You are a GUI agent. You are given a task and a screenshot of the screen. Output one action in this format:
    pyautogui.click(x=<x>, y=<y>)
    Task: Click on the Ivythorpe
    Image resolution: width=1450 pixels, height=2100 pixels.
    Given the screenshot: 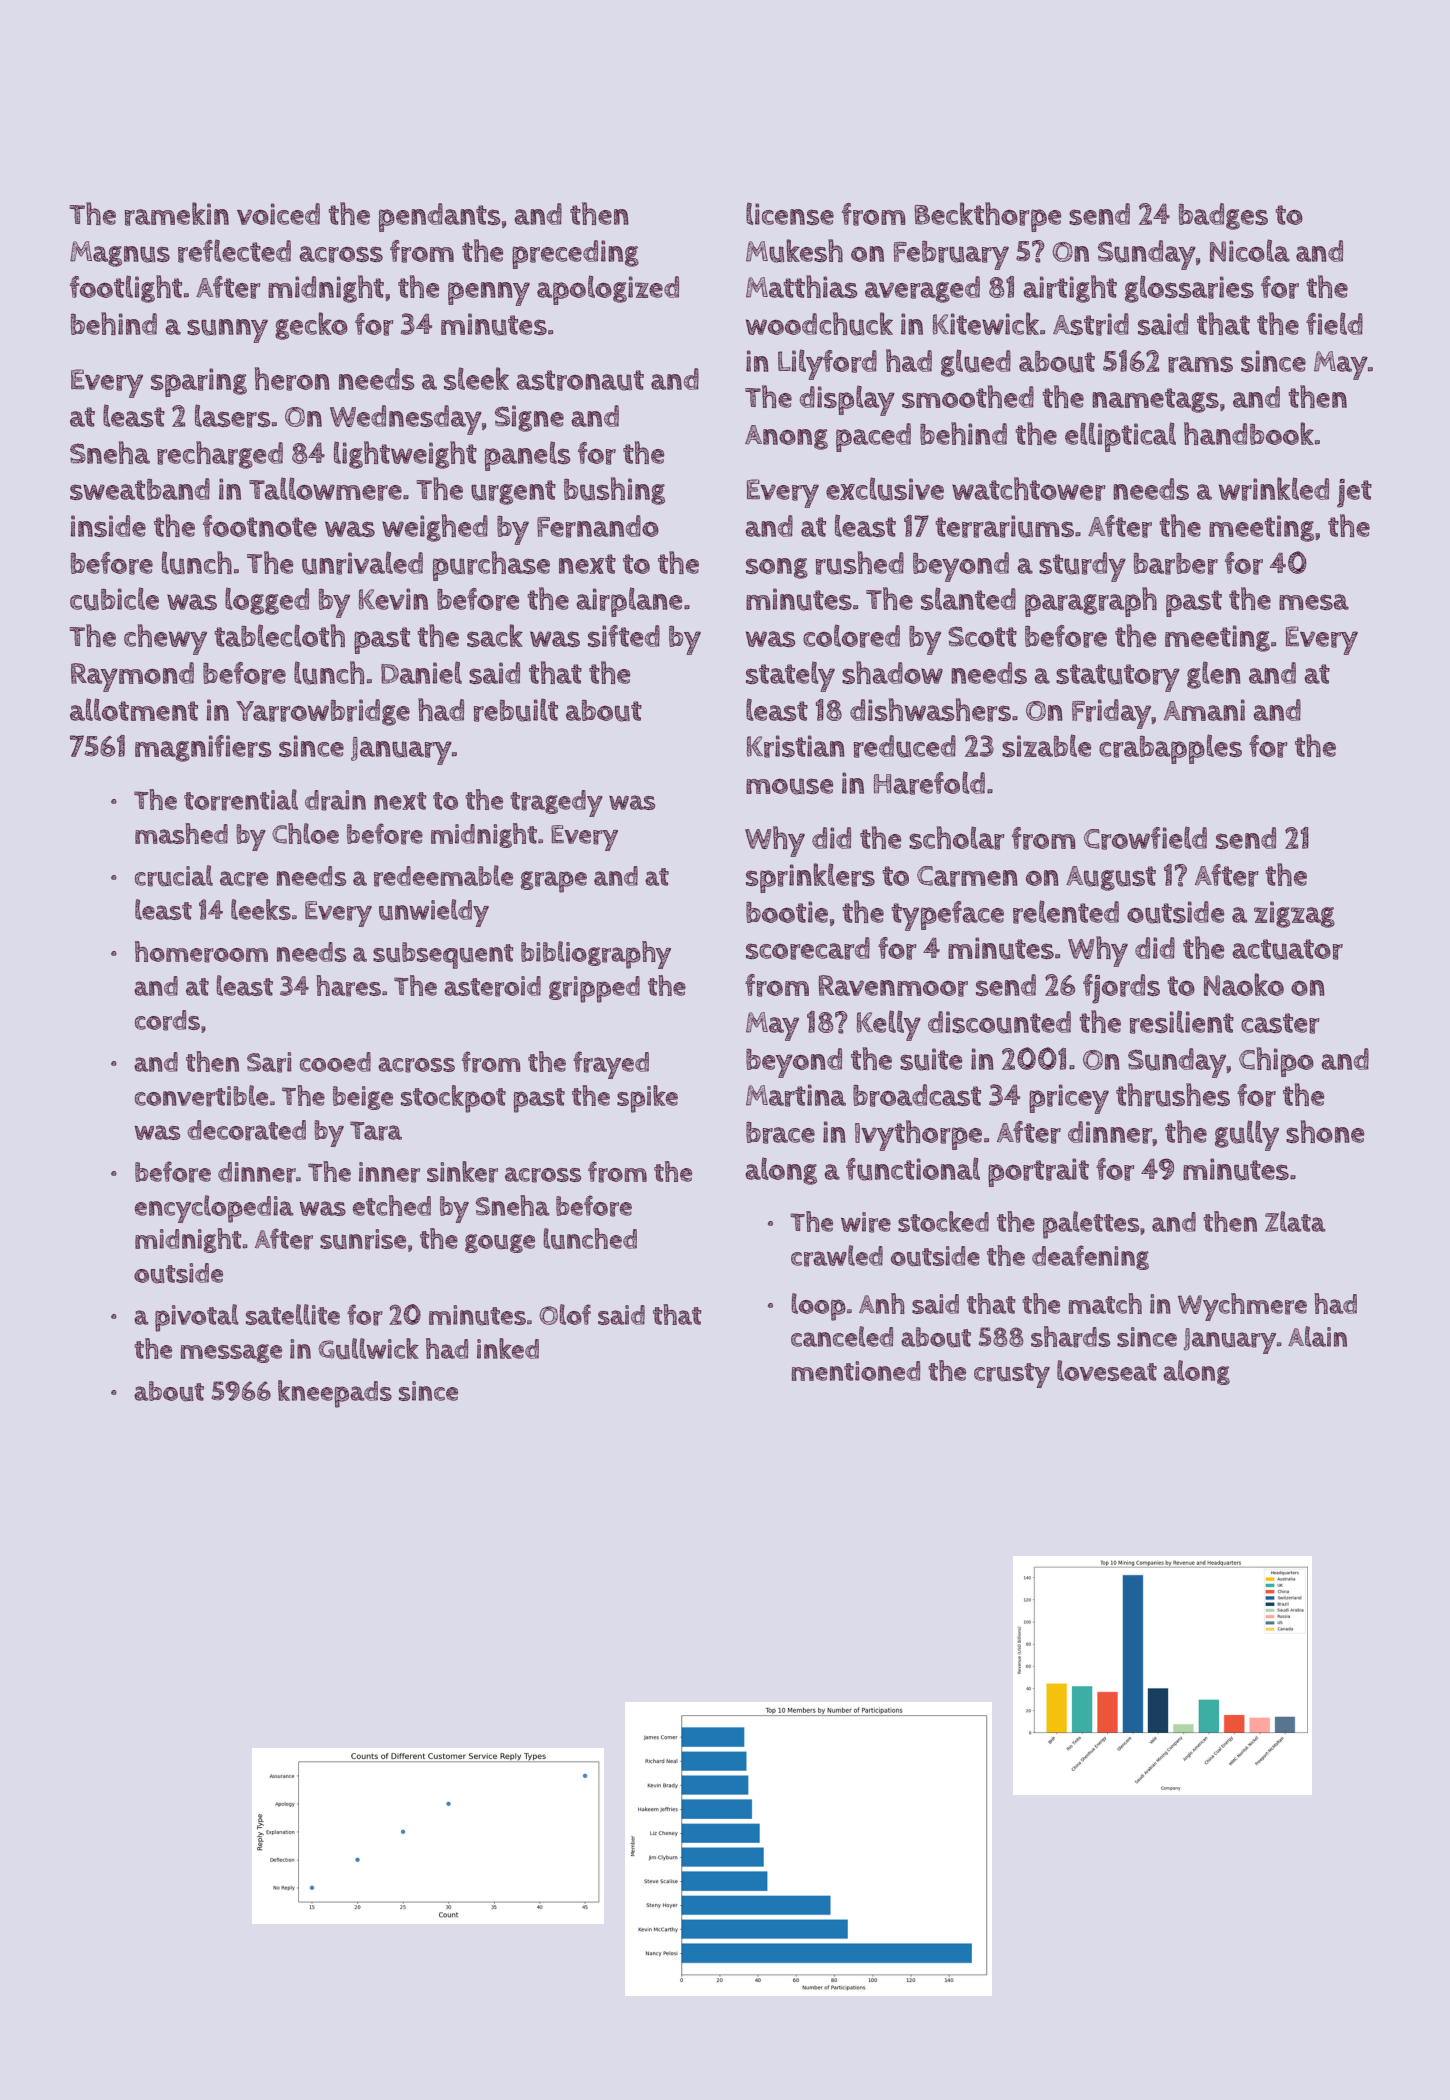 What is the action you would take?
    pyautogui.click(x=918, y=1135)
